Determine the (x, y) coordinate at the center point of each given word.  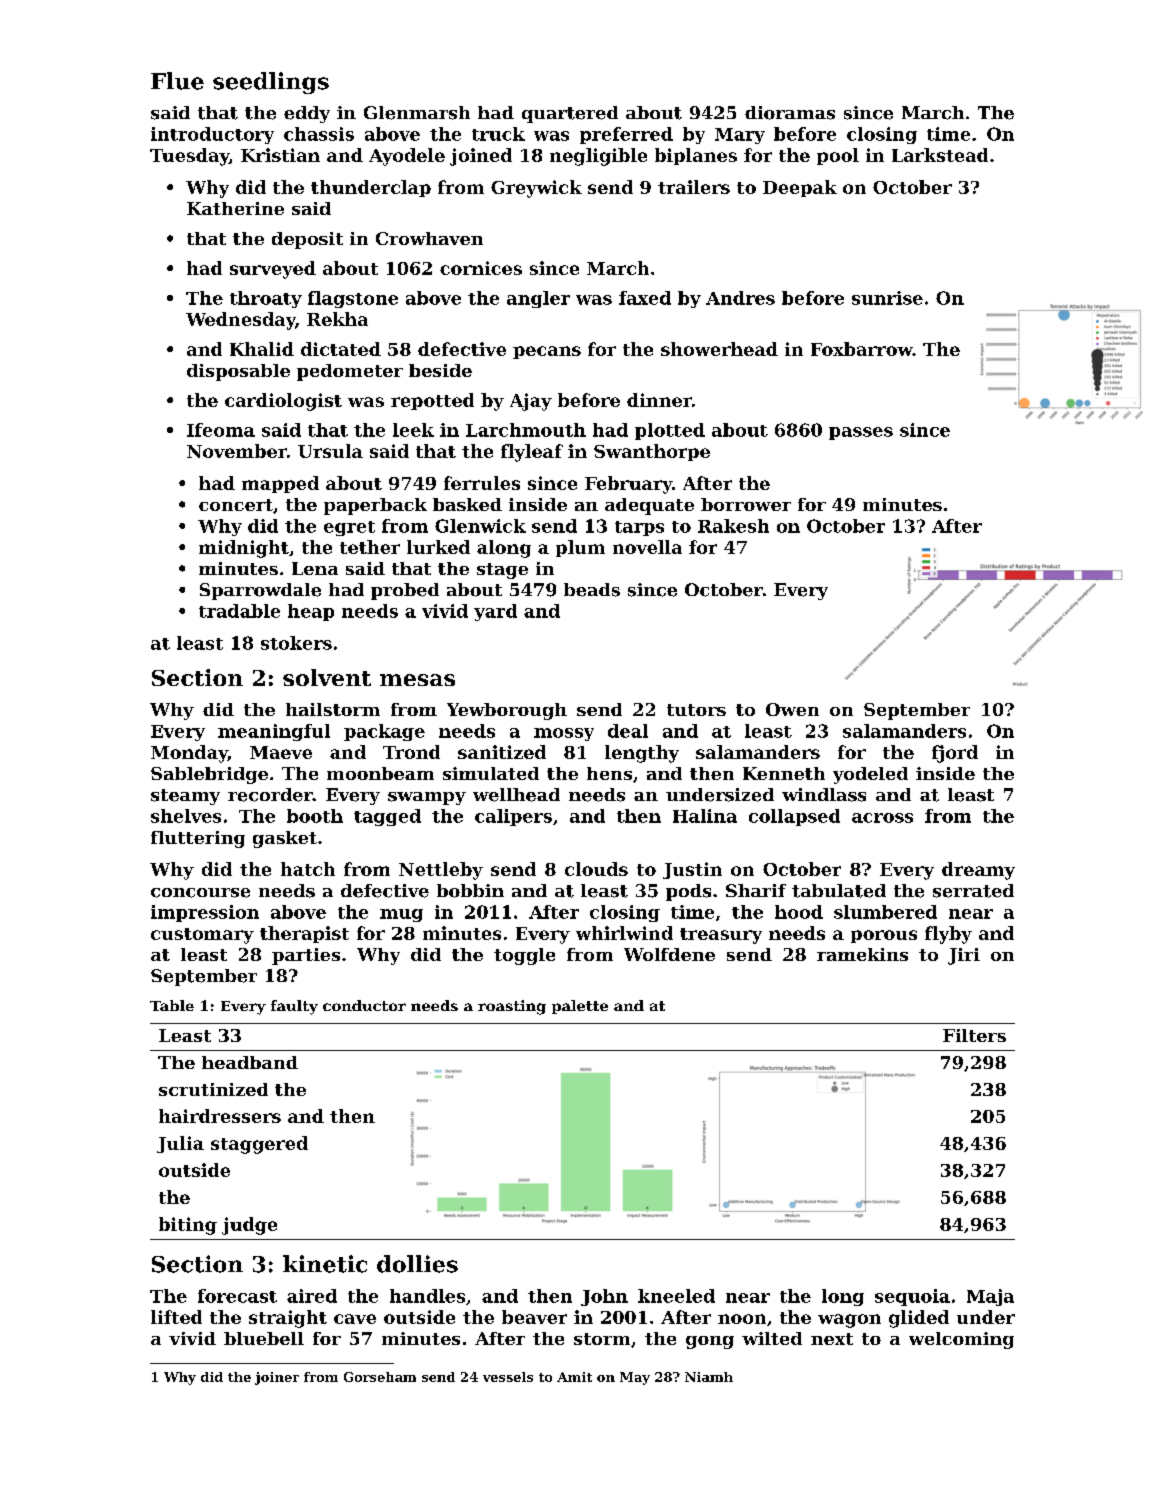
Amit (574, 1377)
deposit (307, 240)
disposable (238, 372)
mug (401, 915)
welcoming (961, 1340)
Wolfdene (669, 954)
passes (861, 433)
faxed (645, 298)
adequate (649, 506)
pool (838, 156)
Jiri (964, 956)
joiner (277, 1378)
